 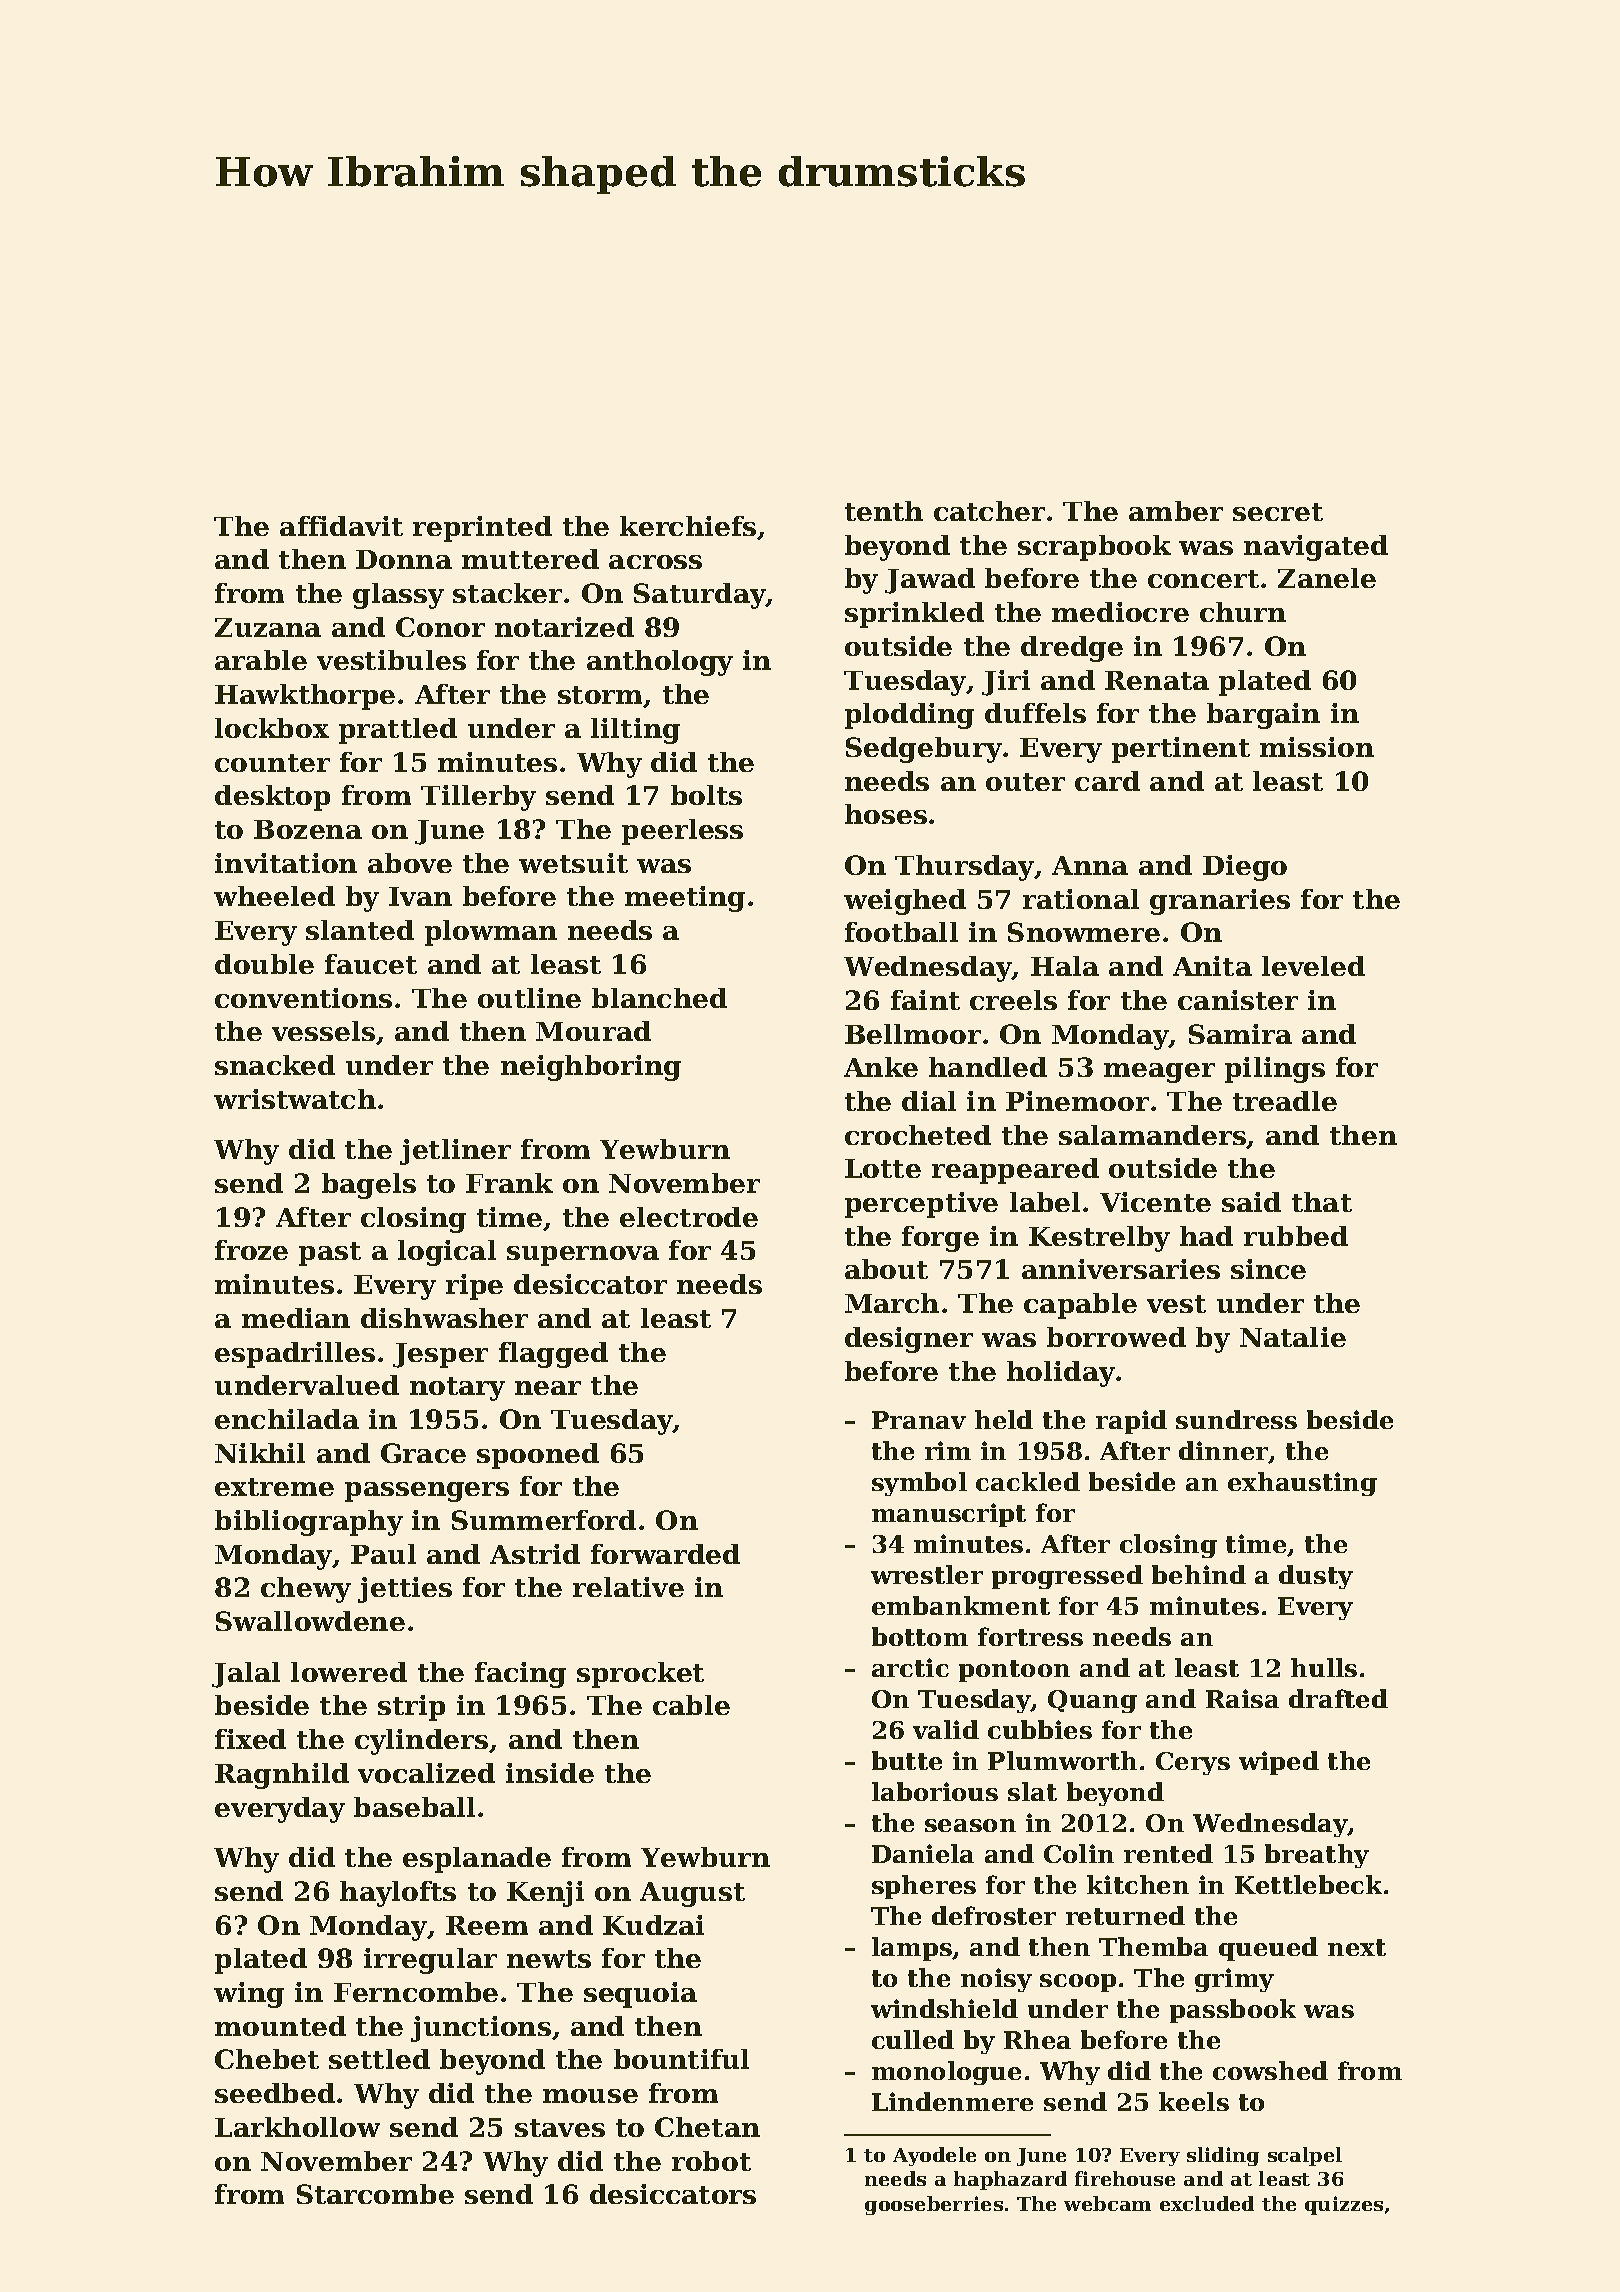 What do you see at coordinates (884, 511) in the page?
I see `tenth` at bounding box center [884, 511].
